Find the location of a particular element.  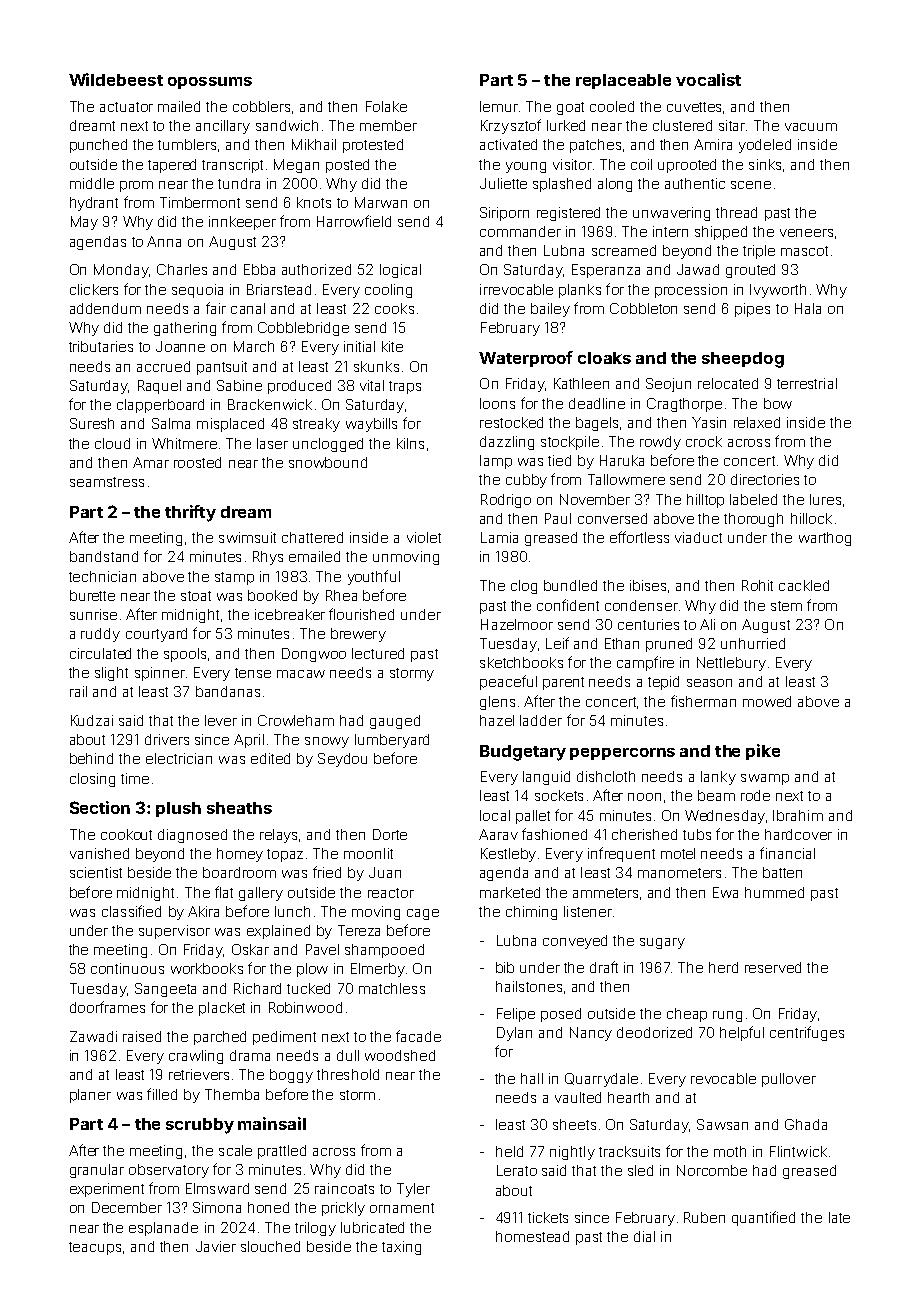

vacuum is located at coordinates (811, 127).
